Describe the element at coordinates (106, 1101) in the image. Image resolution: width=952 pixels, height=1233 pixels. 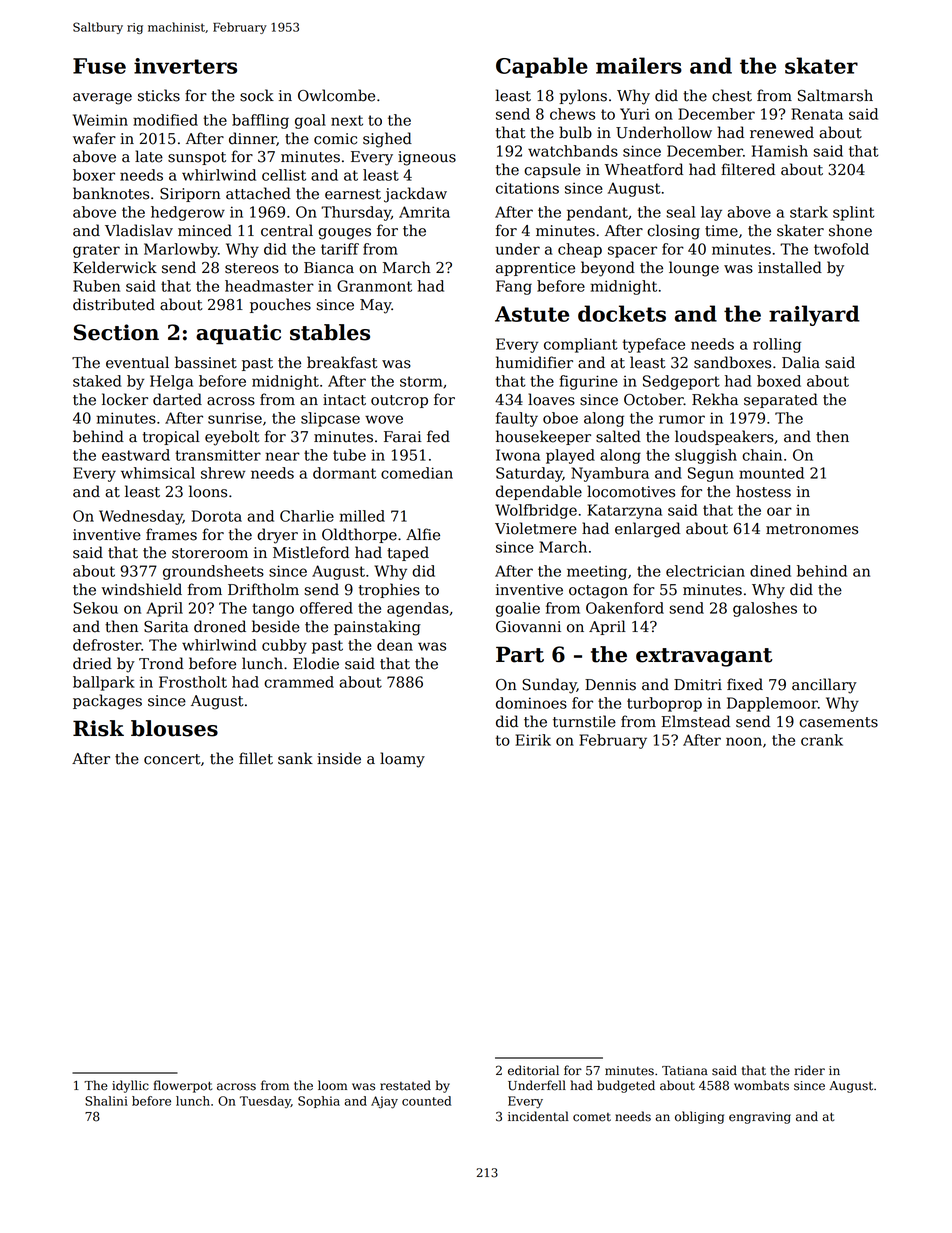
I see `Shalini` at that location.
